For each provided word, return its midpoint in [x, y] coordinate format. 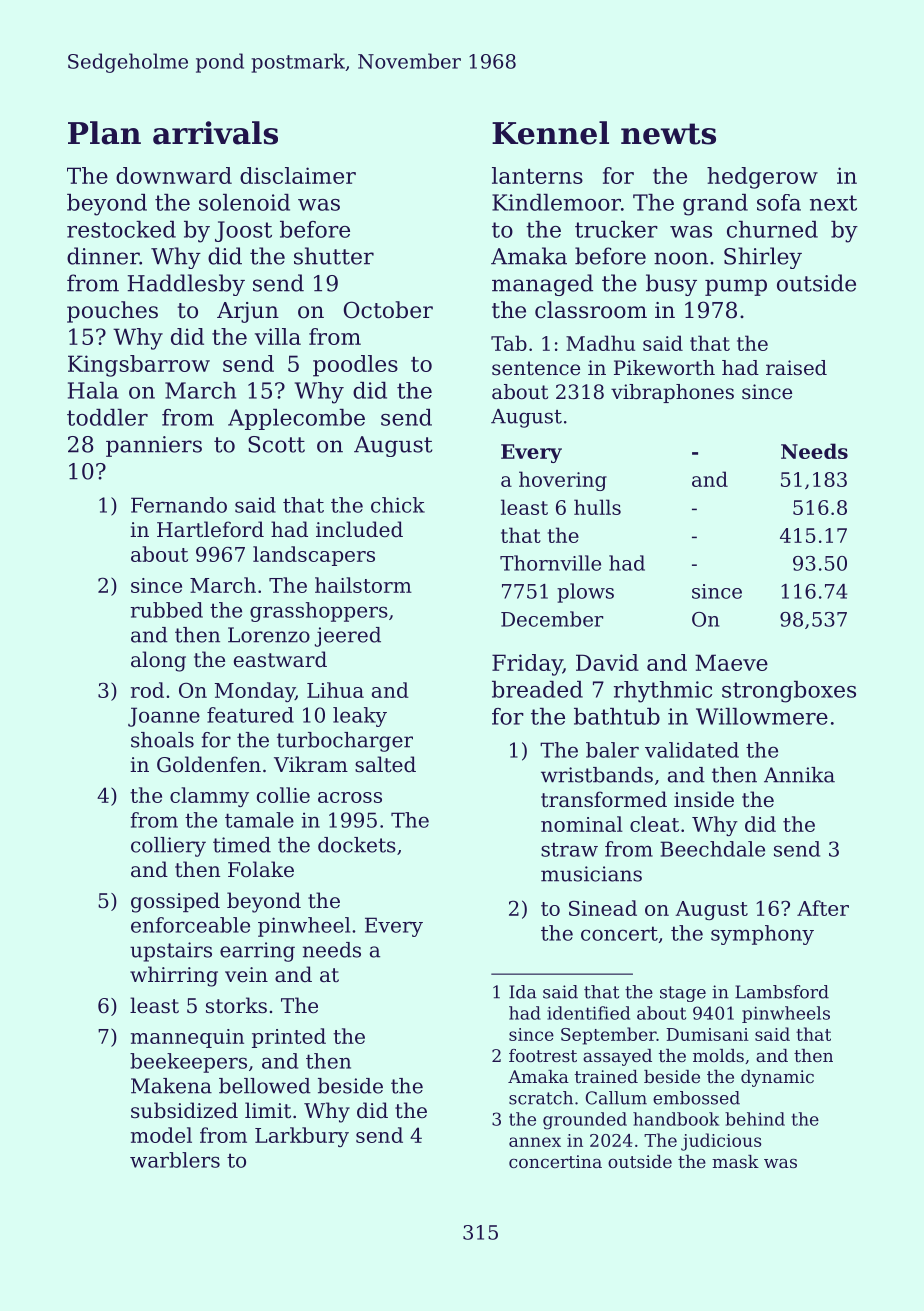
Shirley [763, 258]
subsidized [184, 1110]
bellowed [265, 1086]
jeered [348, 637]
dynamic [777, 1078]
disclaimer [298, 175]
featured [250, 715]
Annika [799, 775]
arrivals [215, 133]
